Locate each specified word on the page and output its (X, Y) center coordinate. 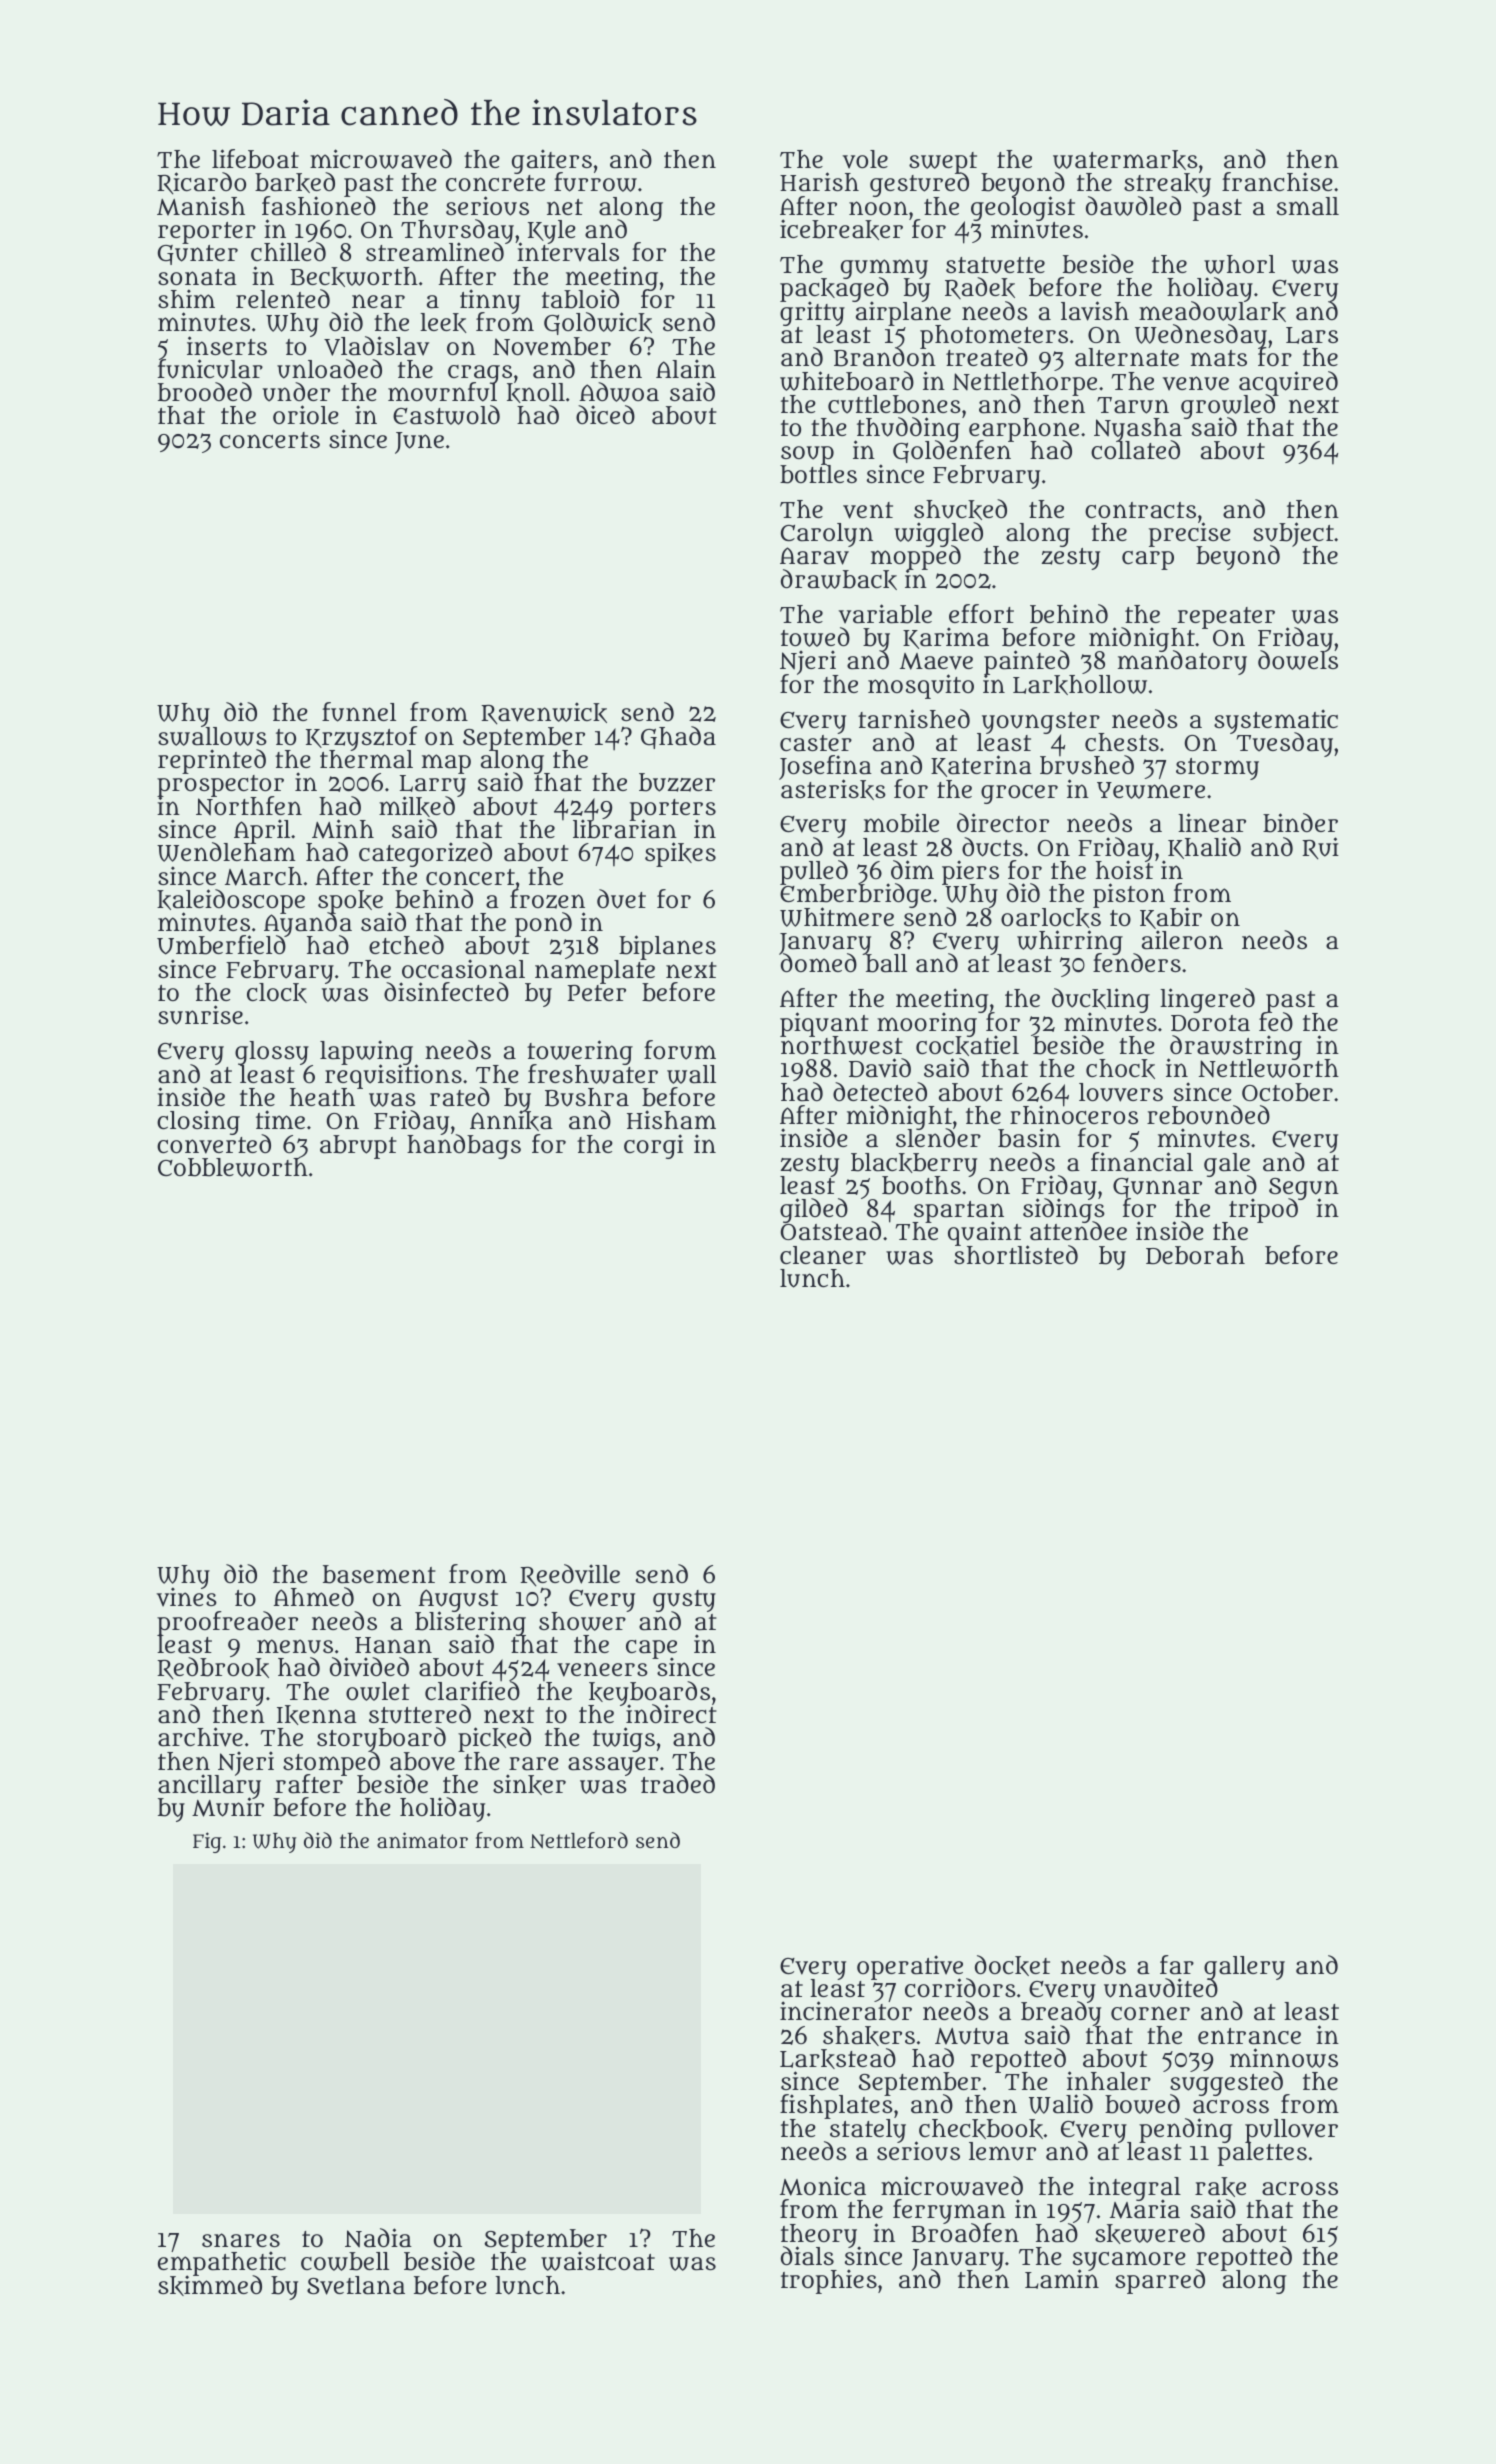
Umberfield (221, 946)
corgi (653, 1146)
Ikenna (317, 1715)
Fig (207, 1842)
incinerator (846, 2011)
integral (1135, 2188)
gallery (1244, 1967)
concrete (495, 183)
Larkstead (838, 2058)
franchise (1277, 182)
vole (865, 159)
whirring (1070, 942)
